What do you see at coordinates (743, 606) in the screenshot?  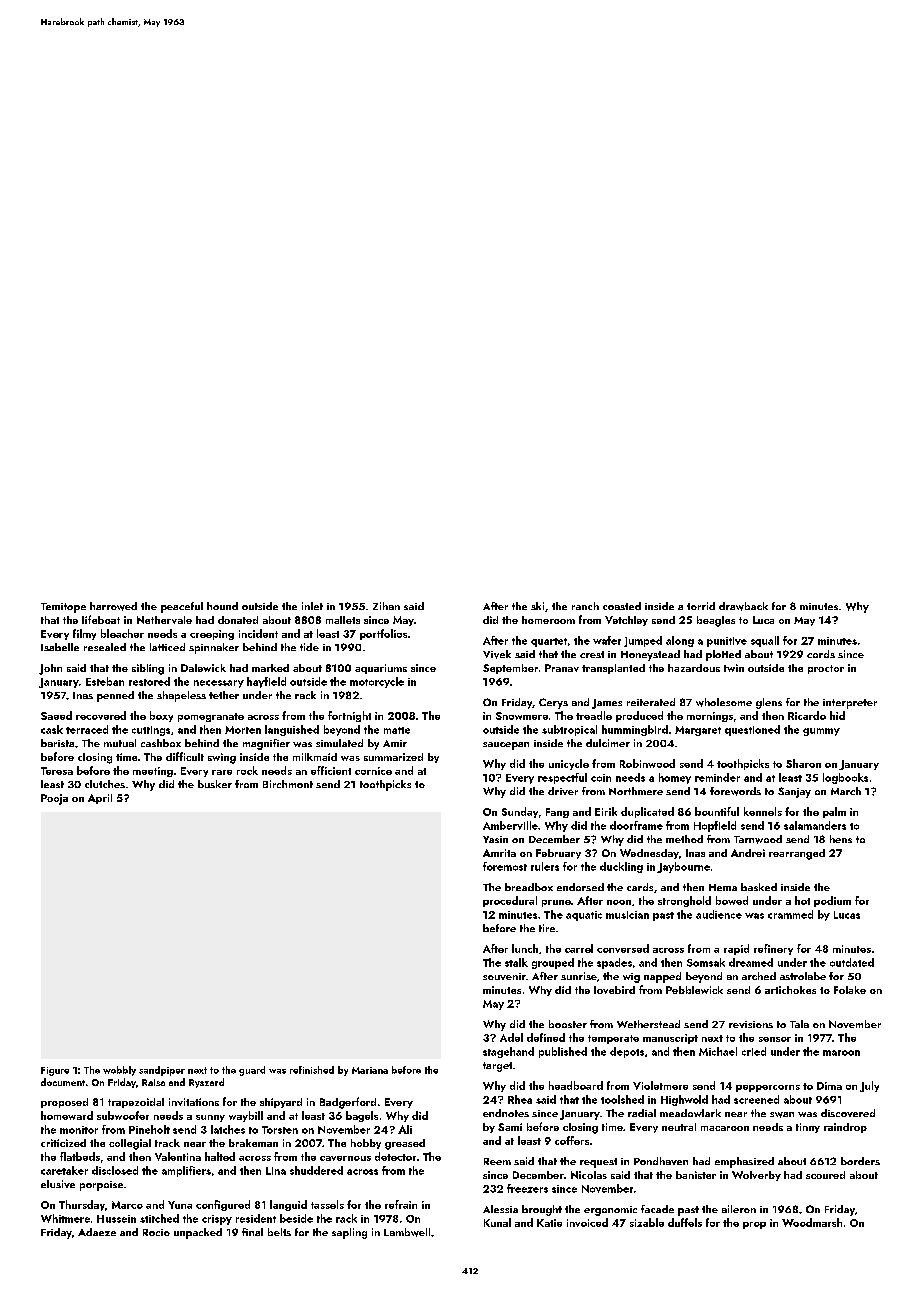 I see `drawback` at bounding box center [743, 606].
